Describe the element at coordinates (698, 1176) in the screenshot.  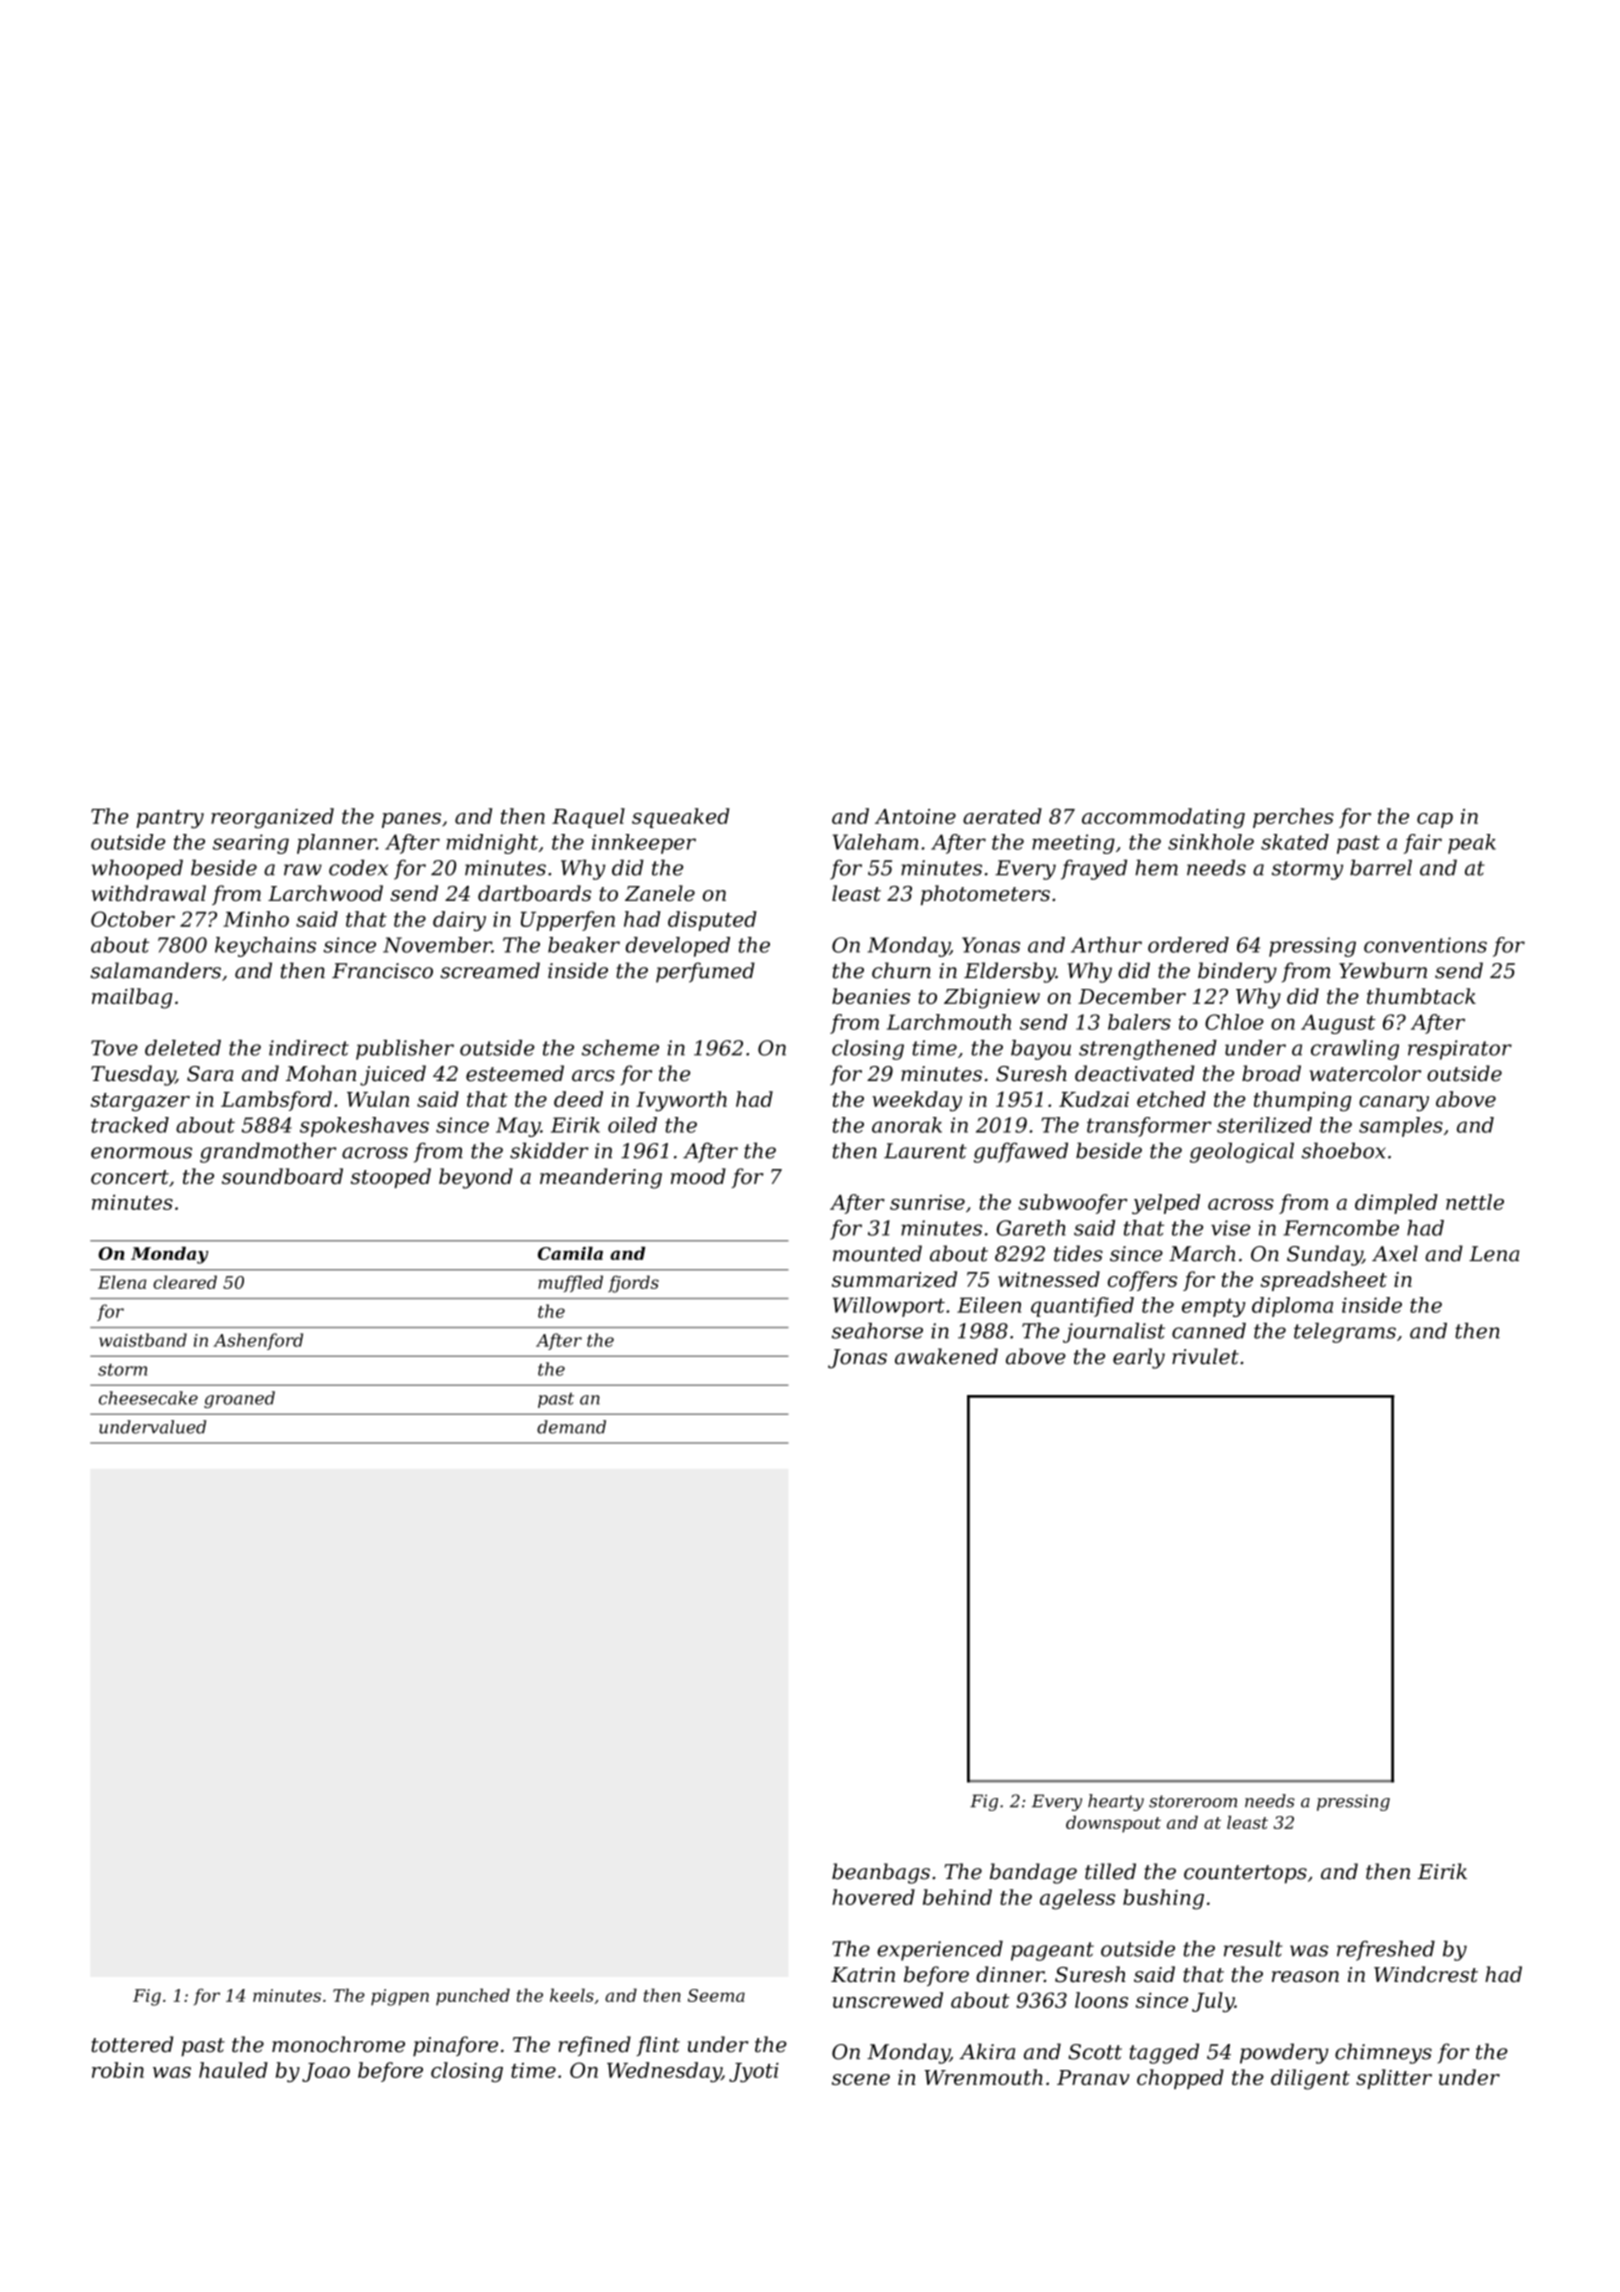
I see `mood` at that location.
